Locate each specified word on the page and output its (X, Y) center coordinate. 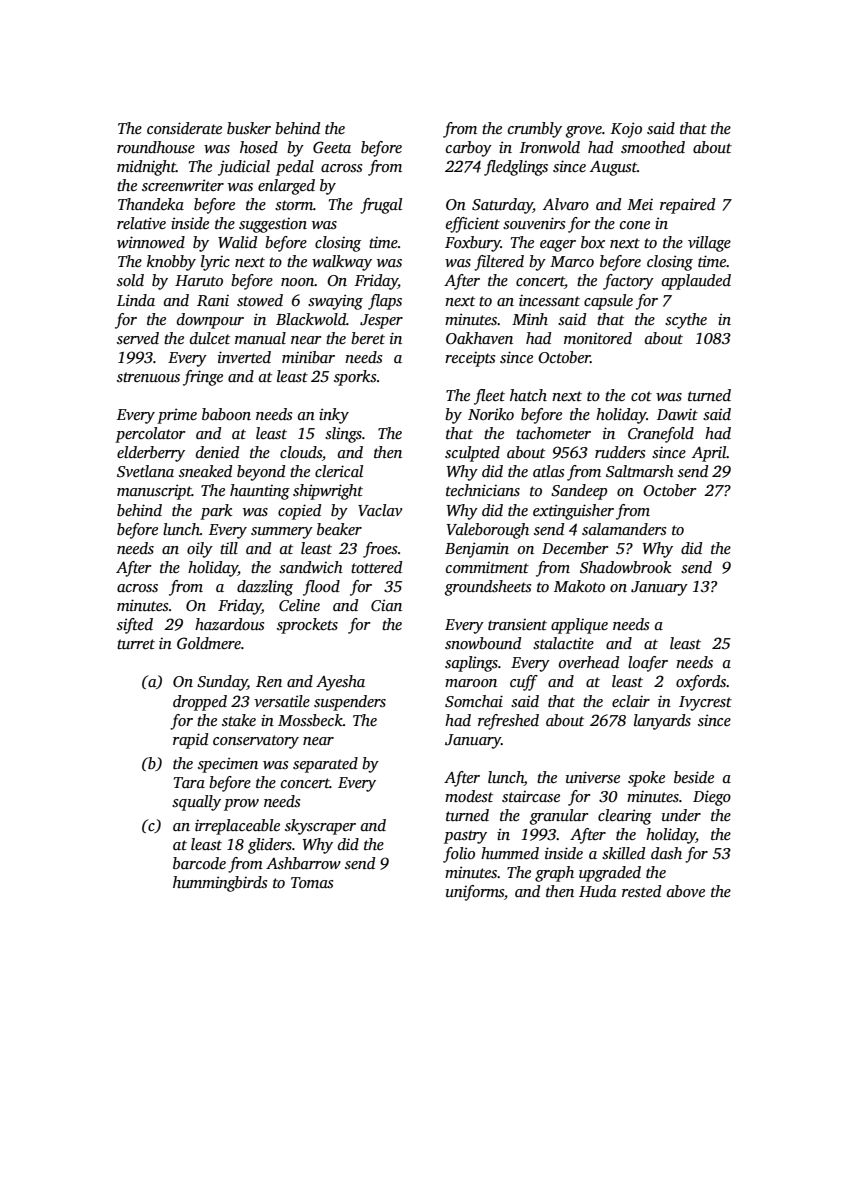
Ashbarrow (303, 863)
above (686, 891)
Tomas (312, 882)
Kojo (626, 130)
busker (249, 128)
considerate (184, 128)
